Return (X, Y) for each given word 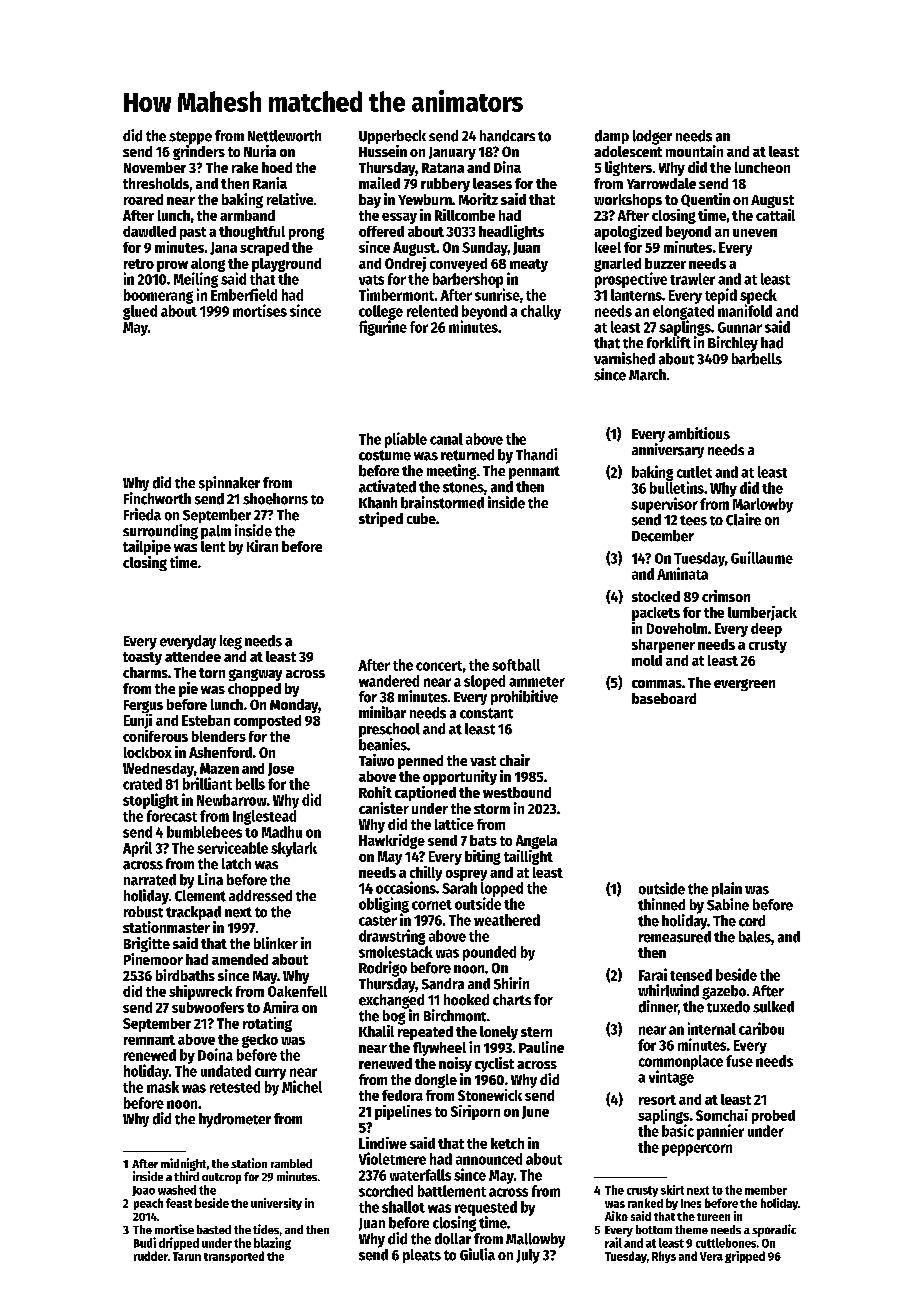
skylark (294, 849)
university (276, 1204)
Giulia (477, 1254)
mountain (694, 151)
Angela (536, 842)
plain (727, 889)
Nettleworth (284, 136)
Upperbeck (392, 137)
